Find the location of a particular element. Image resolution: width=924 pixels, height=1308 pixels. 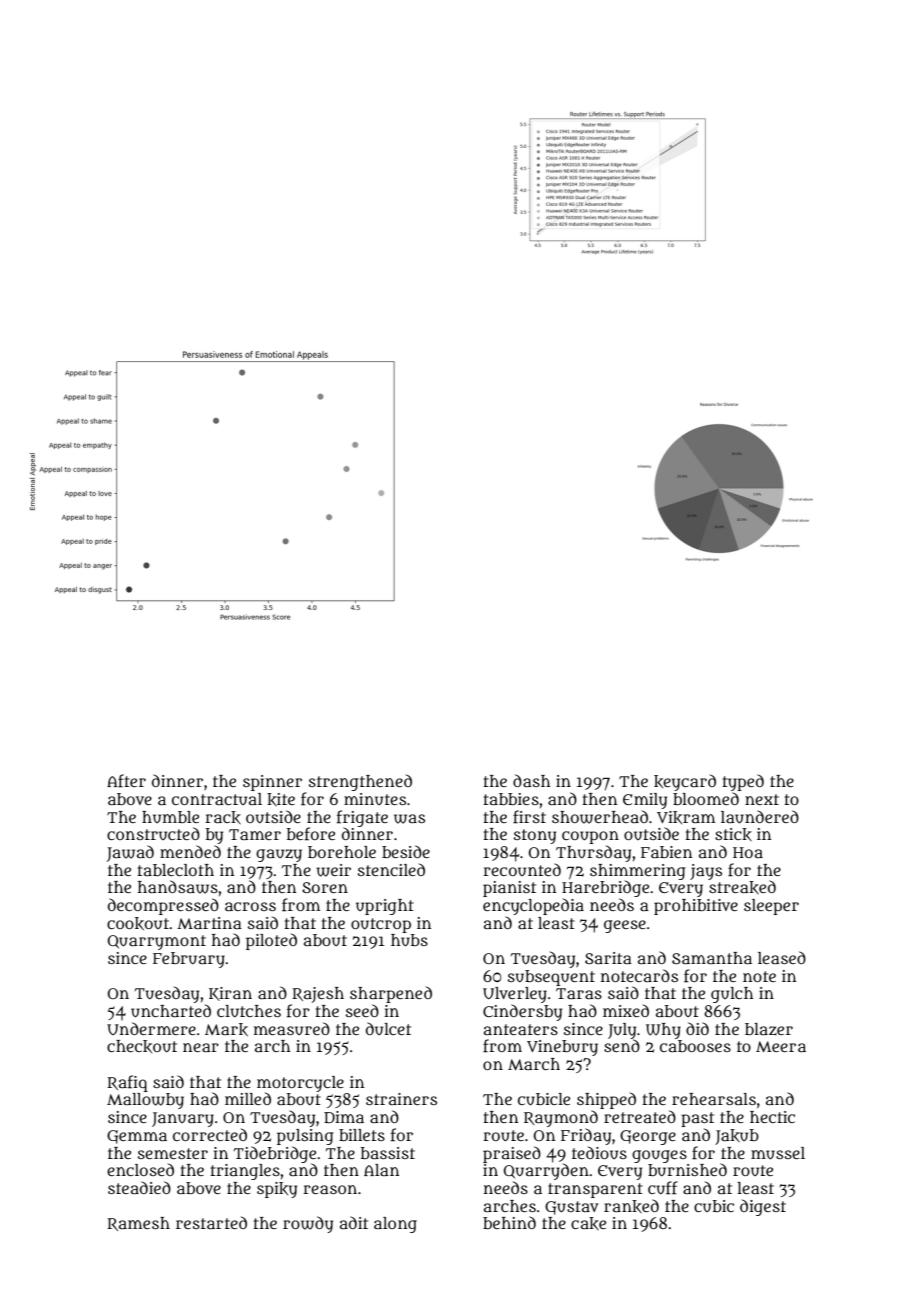

sleeper is located at coordinates (771, 907).
